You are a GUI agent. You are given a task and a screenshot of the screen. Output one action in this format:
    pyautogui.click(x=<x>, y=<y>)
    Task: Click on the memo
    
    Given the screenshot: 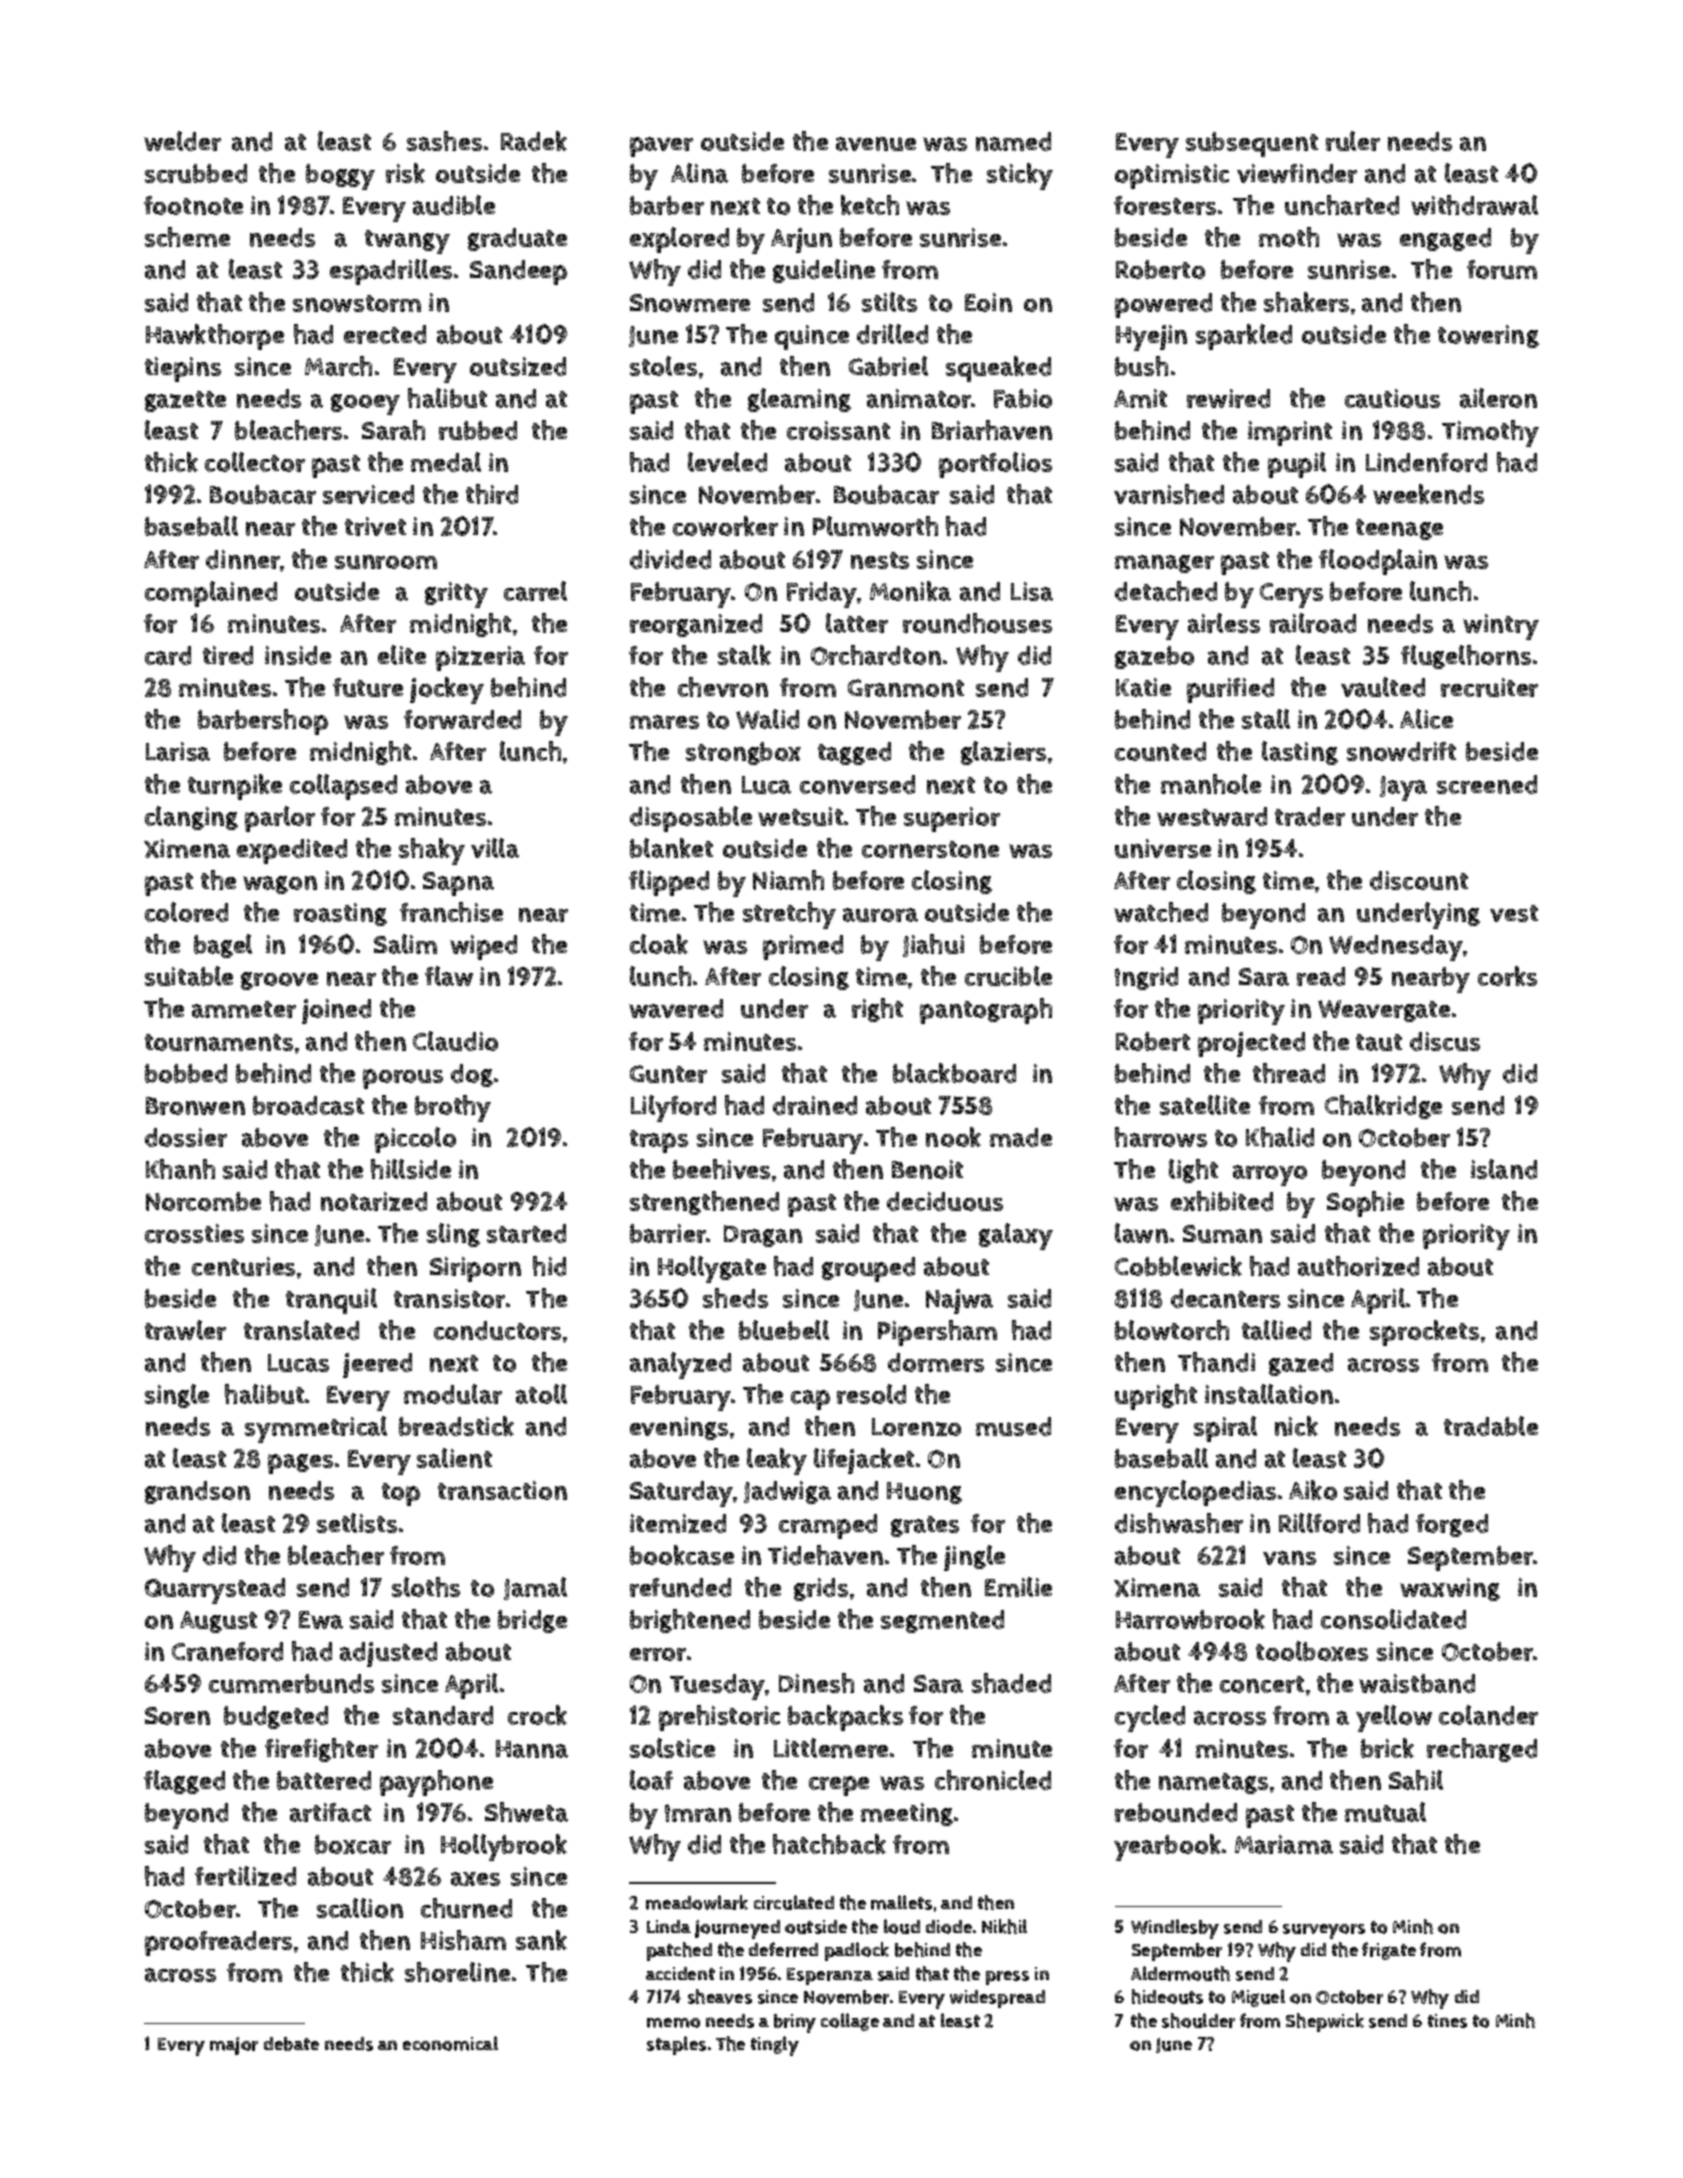 What is the action you would take?
    pyautogui.click(x=673, y=2023)
